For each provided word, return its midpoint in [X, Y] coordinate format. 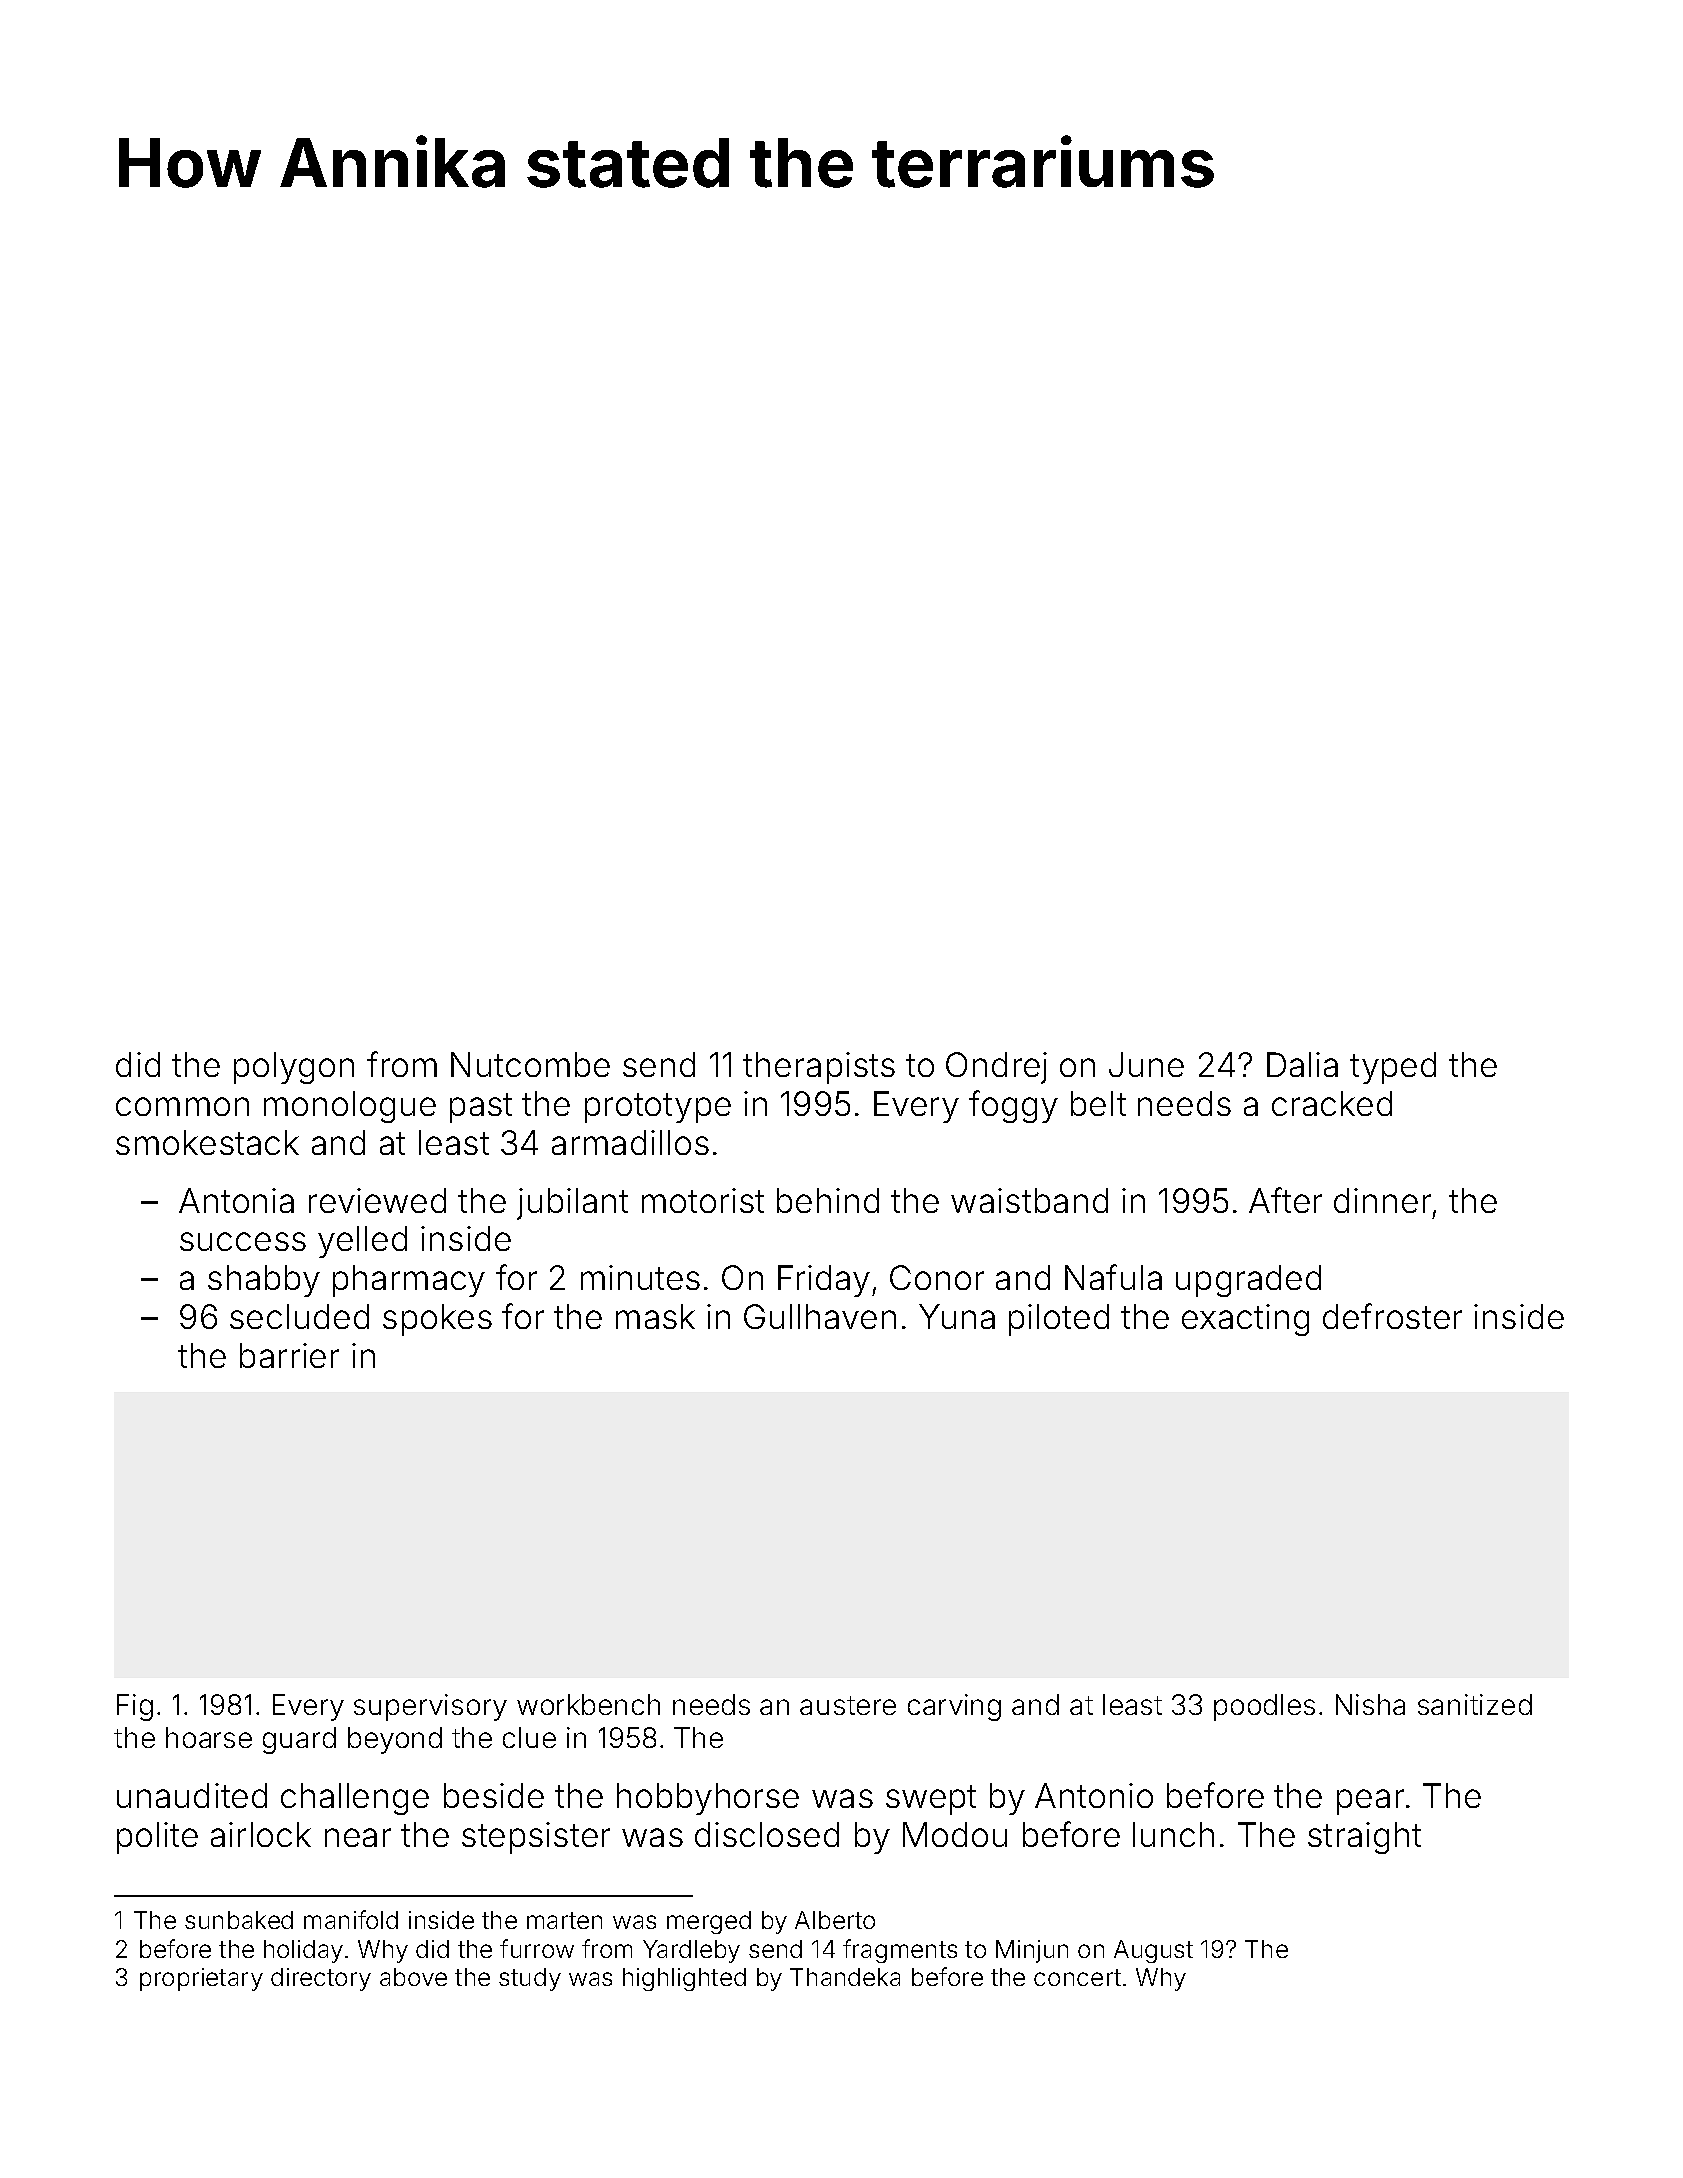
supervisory [430, 1707]
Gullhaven [820, 1316]
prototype [658, 1108]
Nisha [1370, 1704]
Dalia [1302, 1064]
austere [848, 1705]
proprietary [201, 1979]
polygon [294, 1068]
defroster [1392, 1316]
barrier [289, 1355]
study [530, 1979]
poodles [1264, 1707]
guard [299, 1740]
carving [954, 1707]
